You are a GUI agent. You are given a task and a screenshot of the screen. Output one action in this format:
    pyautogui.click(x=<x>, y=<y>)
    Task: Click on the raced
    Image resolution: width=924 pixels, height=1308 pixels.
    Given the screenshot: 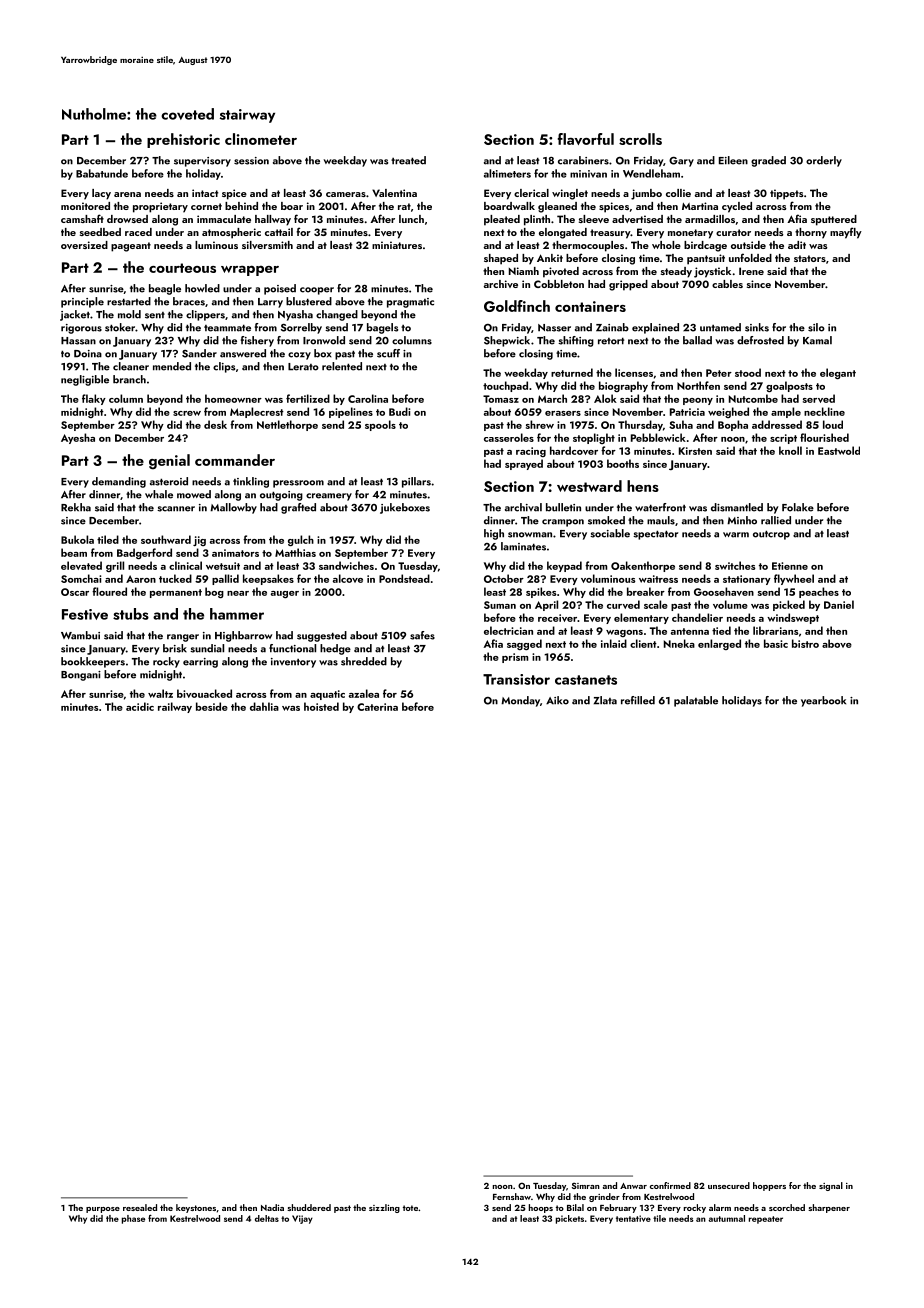 What is the action you would take?
    pyautogui.click(x=138, y=232)
